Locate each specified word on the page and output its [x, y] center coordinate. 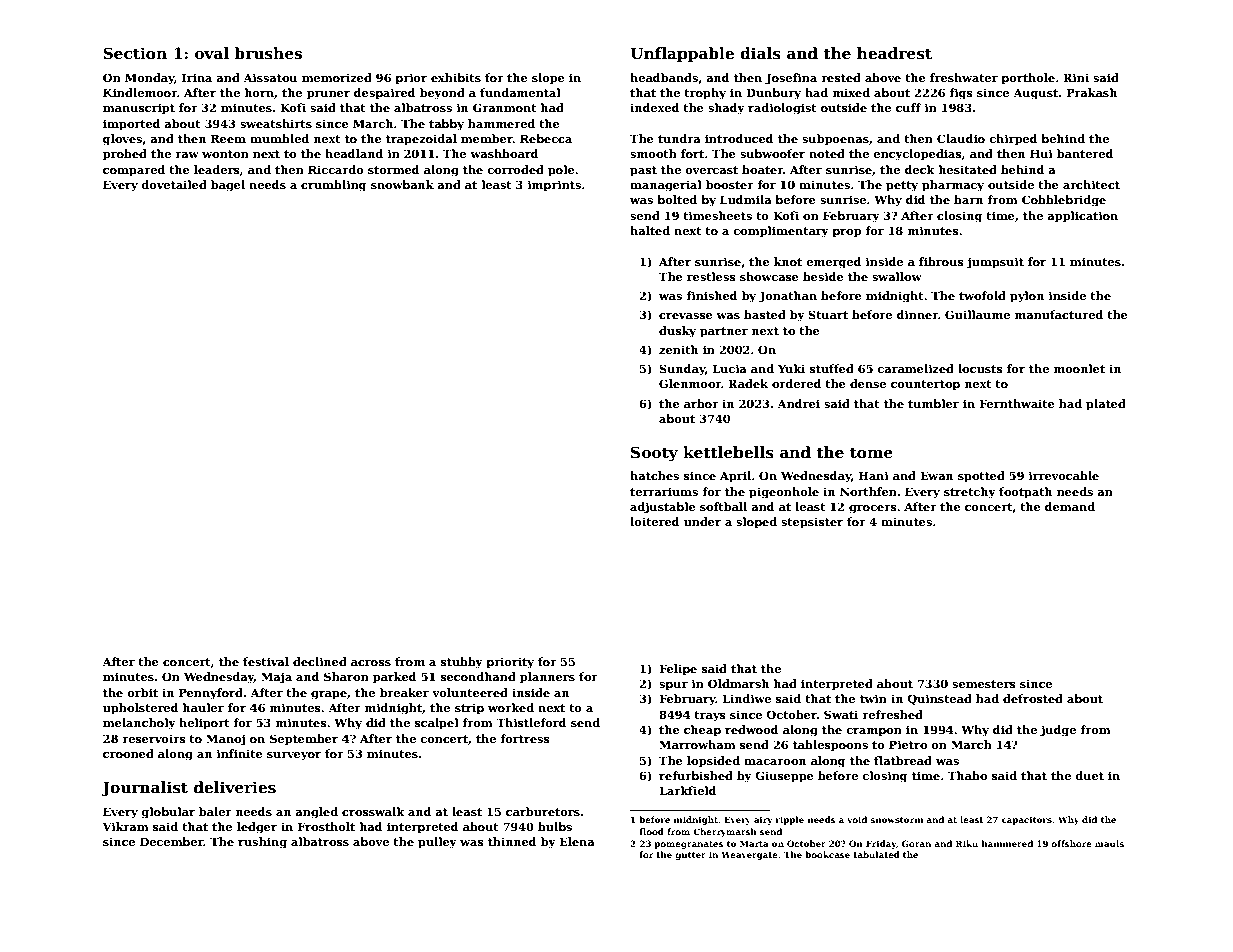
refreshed [892, 714]
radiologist [782, 109]
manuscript [139, 109]
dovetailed [174, 184]
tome [871, 452]
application [1082, 217]
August [1035, 94]
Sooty [654, 454]
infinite [240, 753]
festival [266, 661]
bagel [228, 186]
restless [711, 276]
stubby [462, 663]
